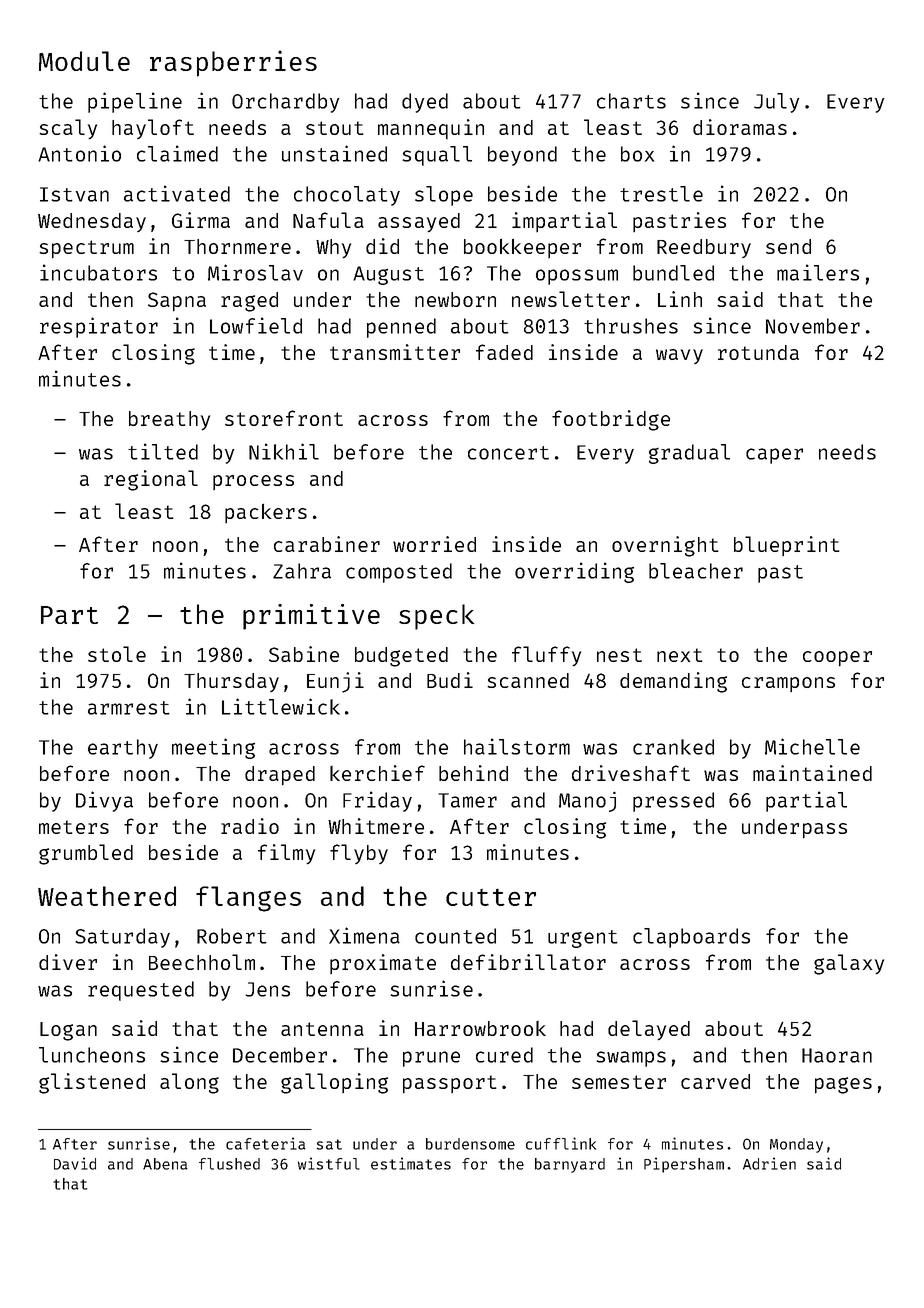  What do you see at coordinates (165, 1164) in the page?
I see `Abena` at bounding box center [165, 1164].
